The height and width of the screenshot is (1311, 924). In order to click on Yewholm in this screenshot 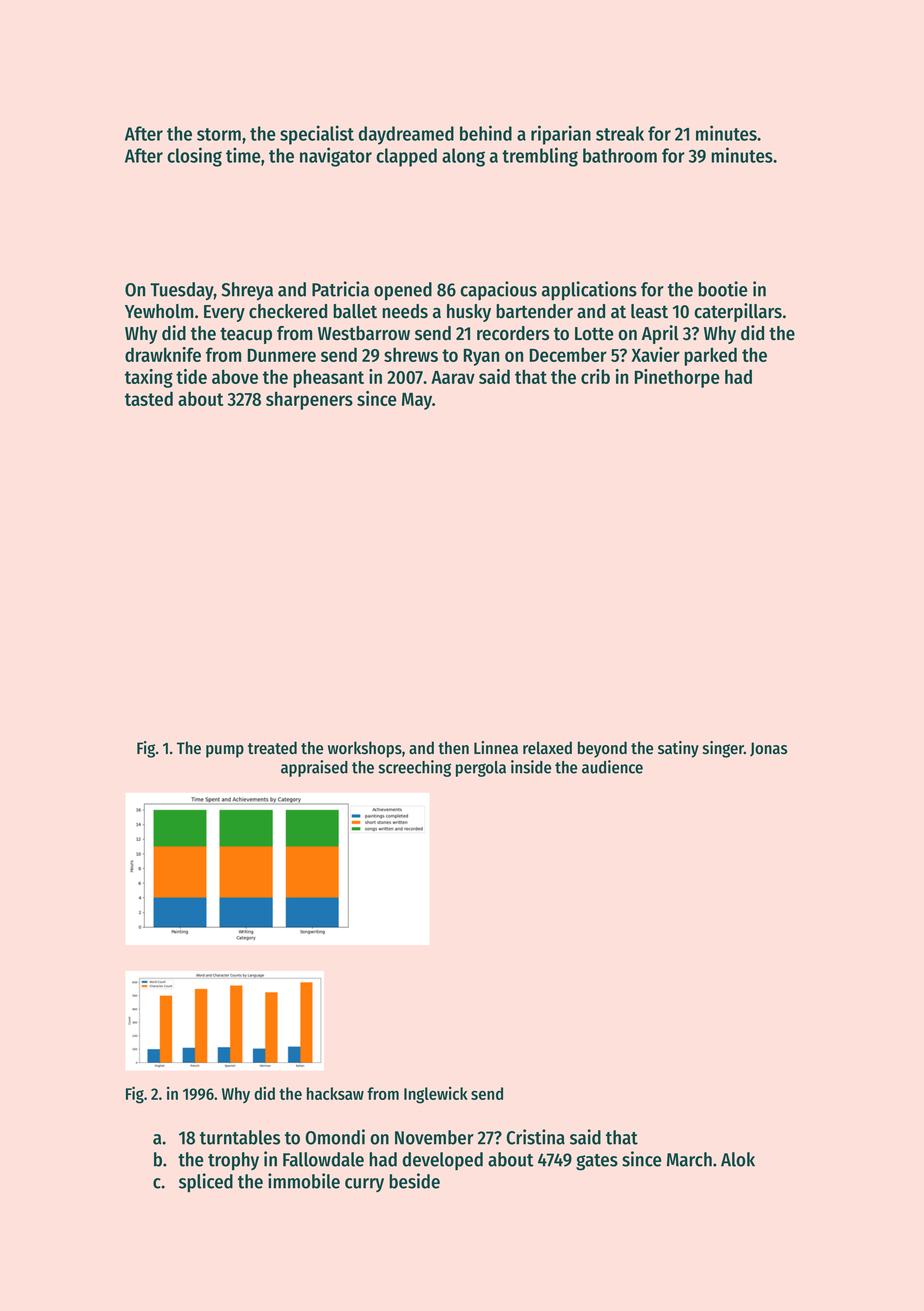, I will do `click(159, 311)`.
